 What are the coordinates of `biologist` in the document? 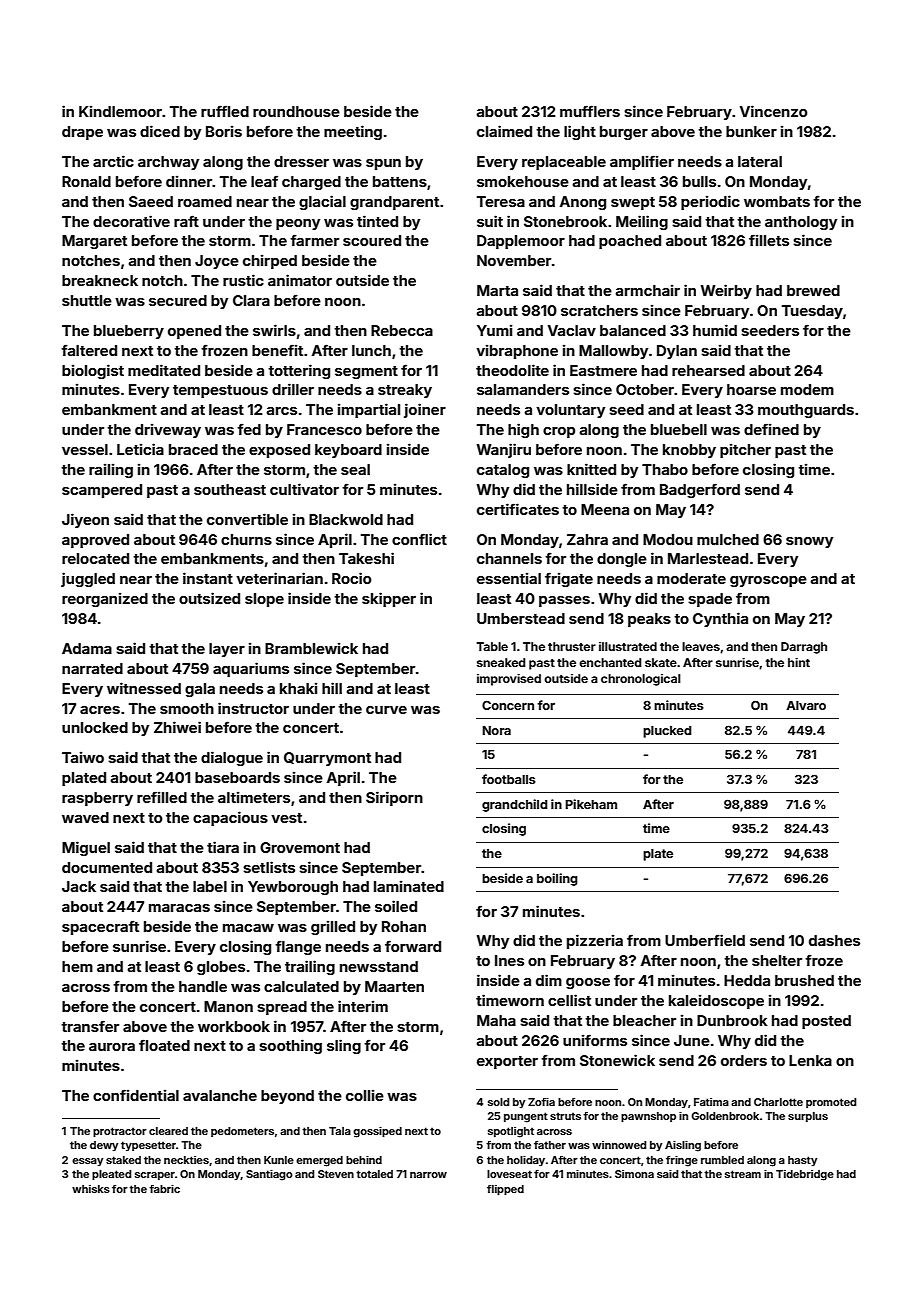 It's located at (93, 371).
